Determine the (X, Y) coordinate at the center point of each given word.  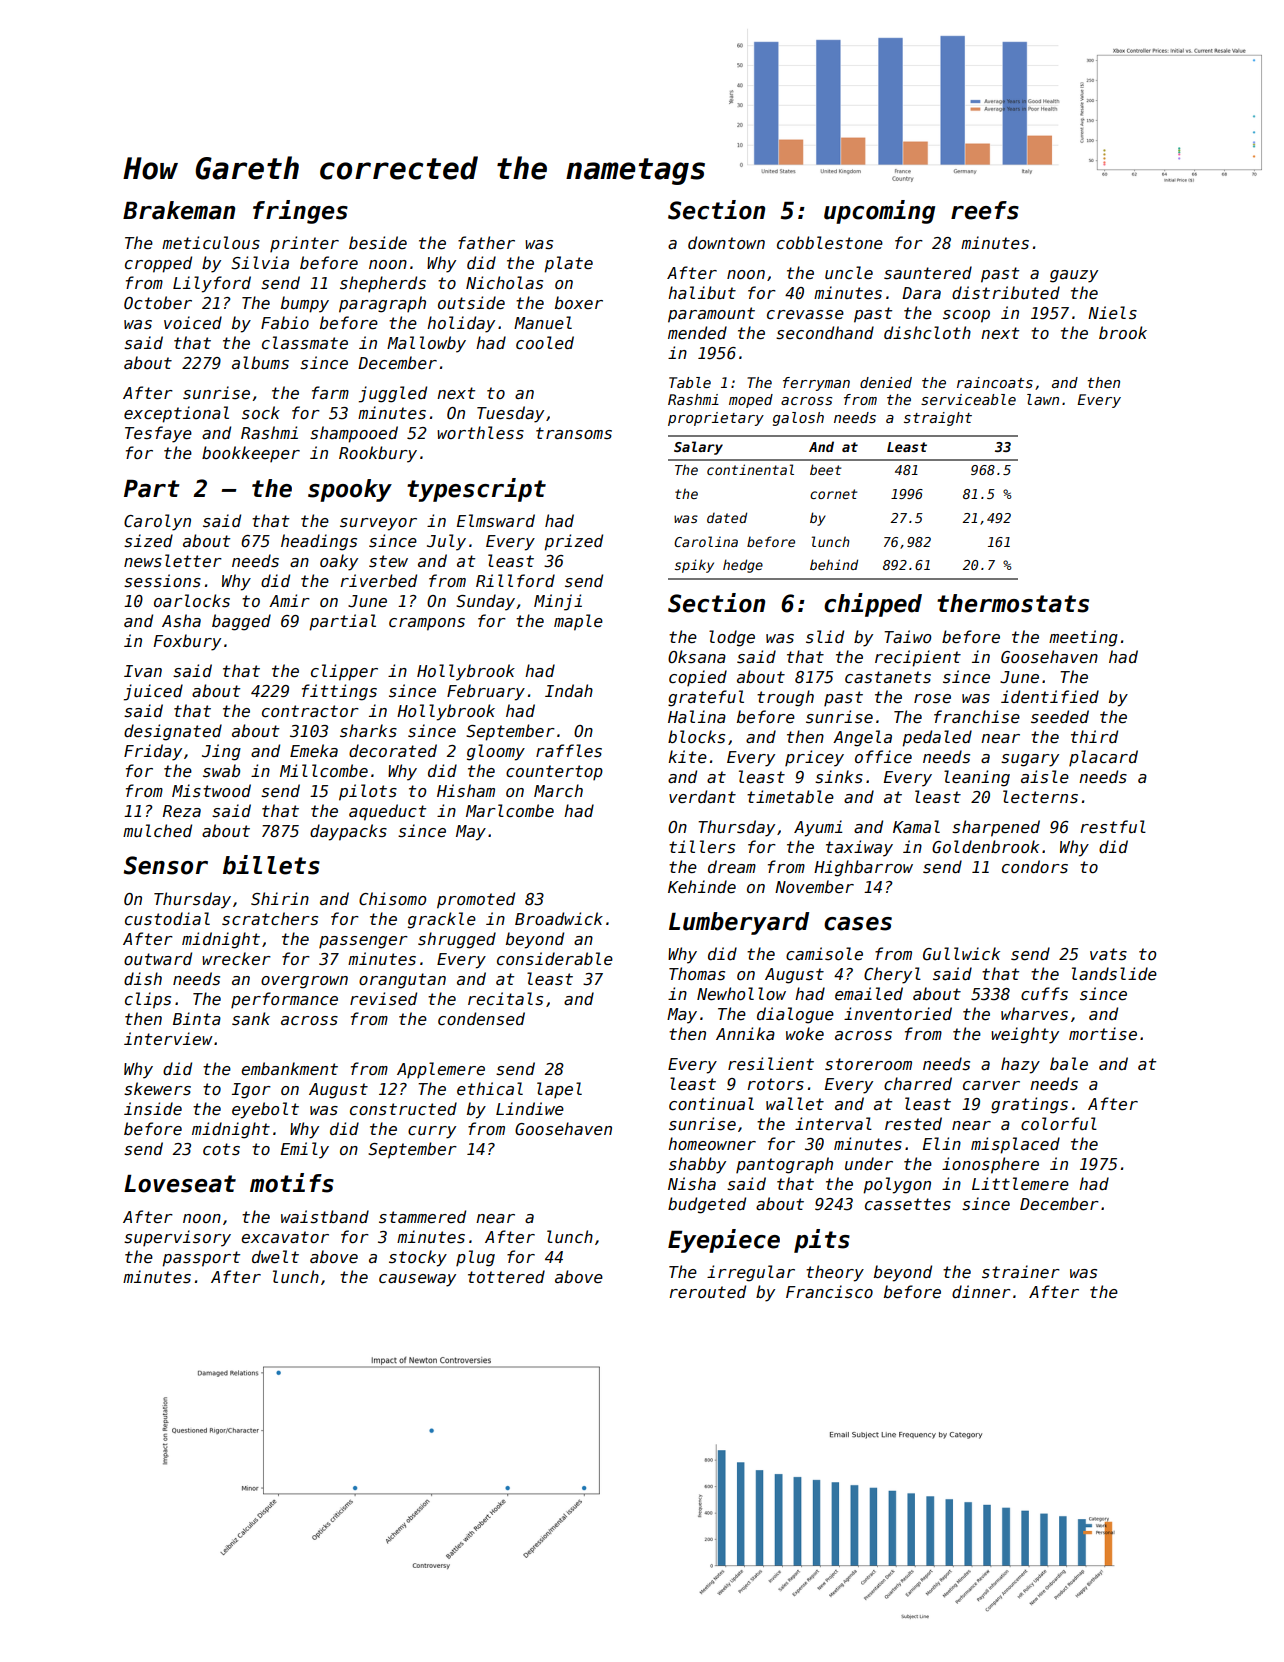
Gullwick (961, 953)
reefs (985, 210)
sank (251, 1018)
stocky (418, 1258)
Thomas (697, 974)
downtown (726, 242)
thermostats (1013, 603)
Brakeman (179, 210)
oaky (339, 562)
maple (578, 622)
